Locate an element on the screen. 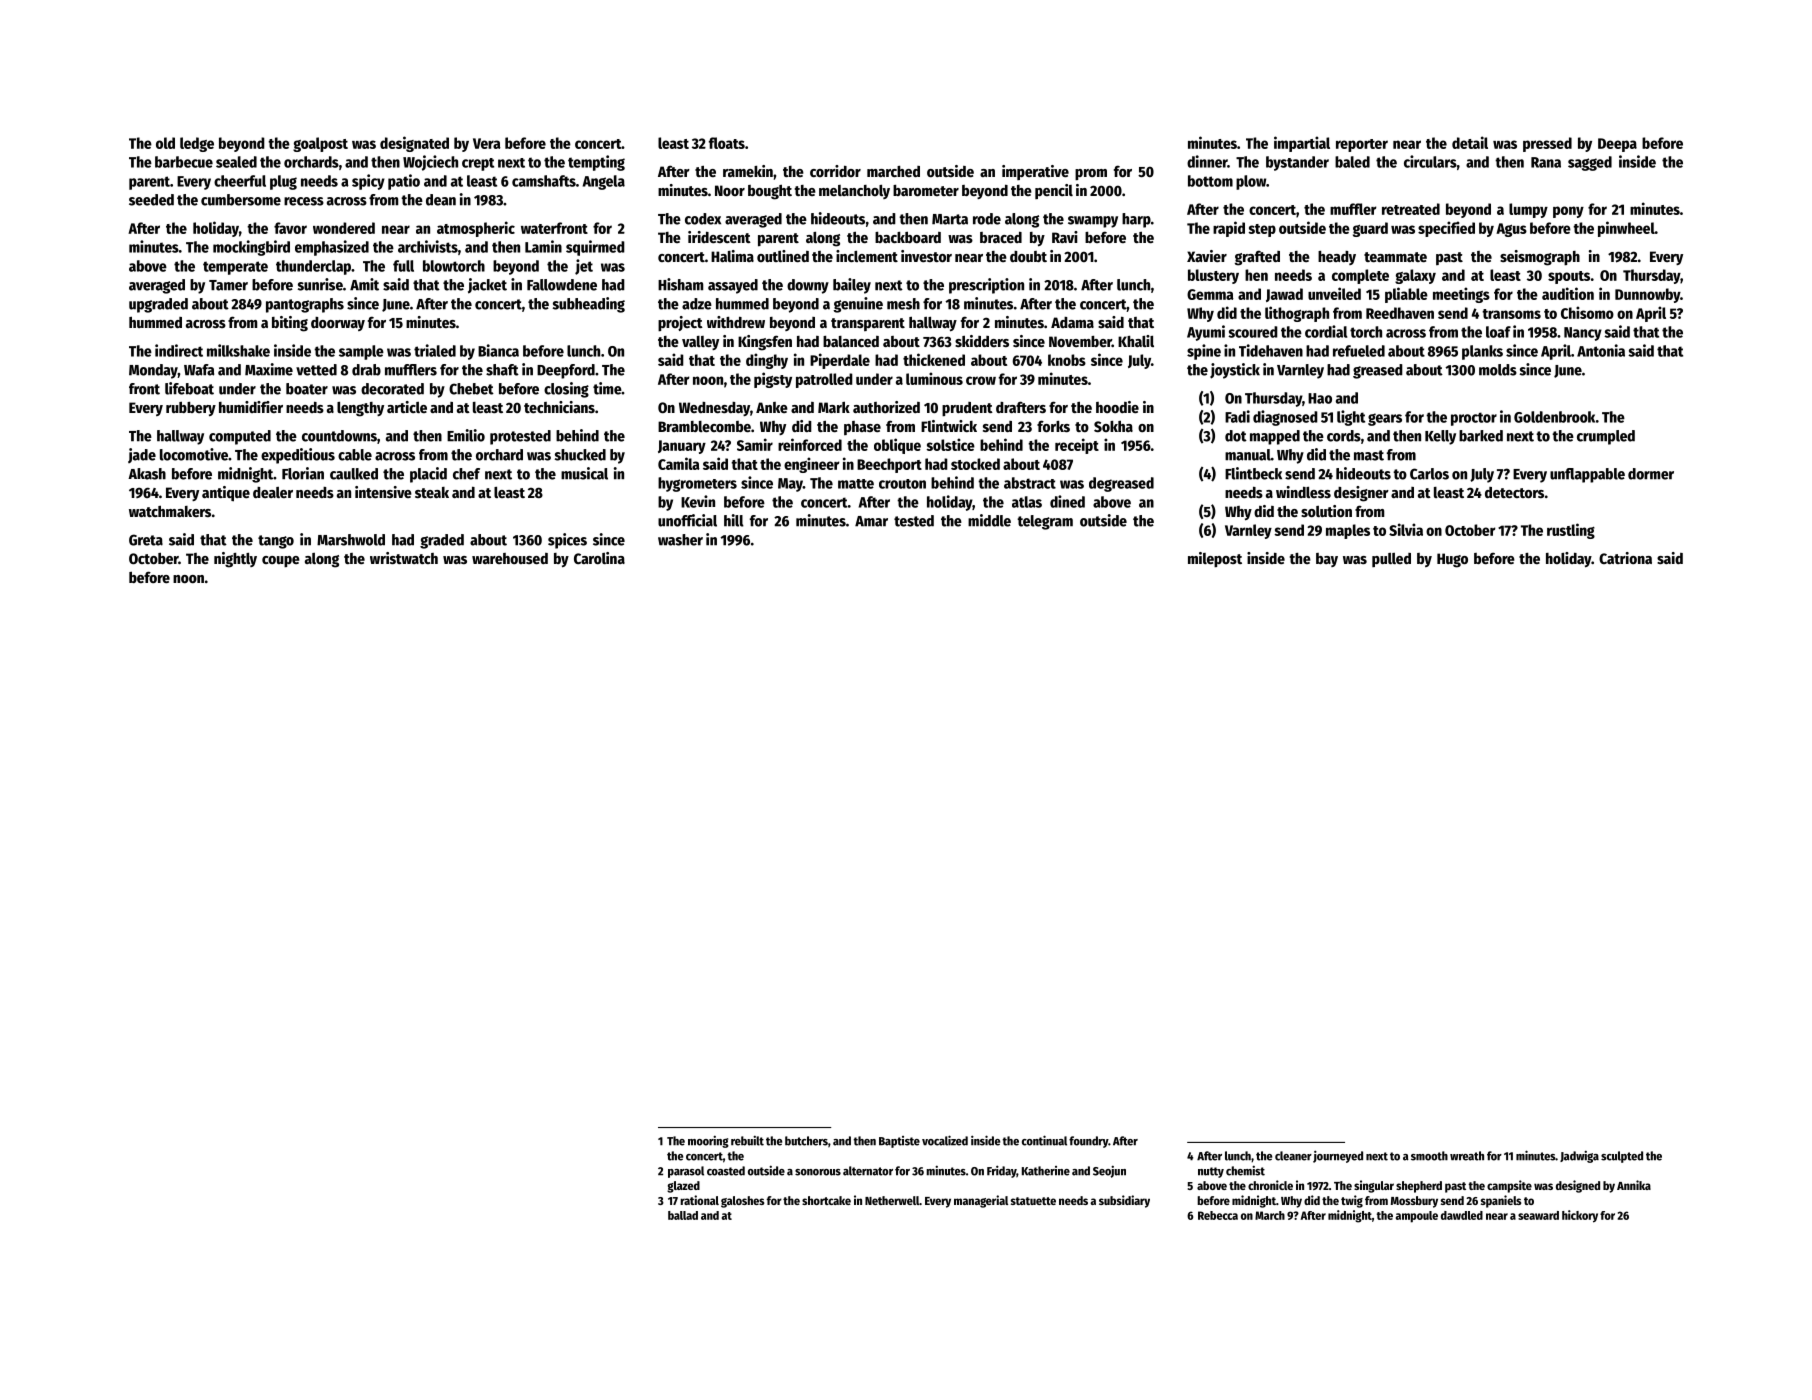 Image resolution: width=1812 pixels, height=1400 pixels. Catriona is located at coordinates (1625, 558).
